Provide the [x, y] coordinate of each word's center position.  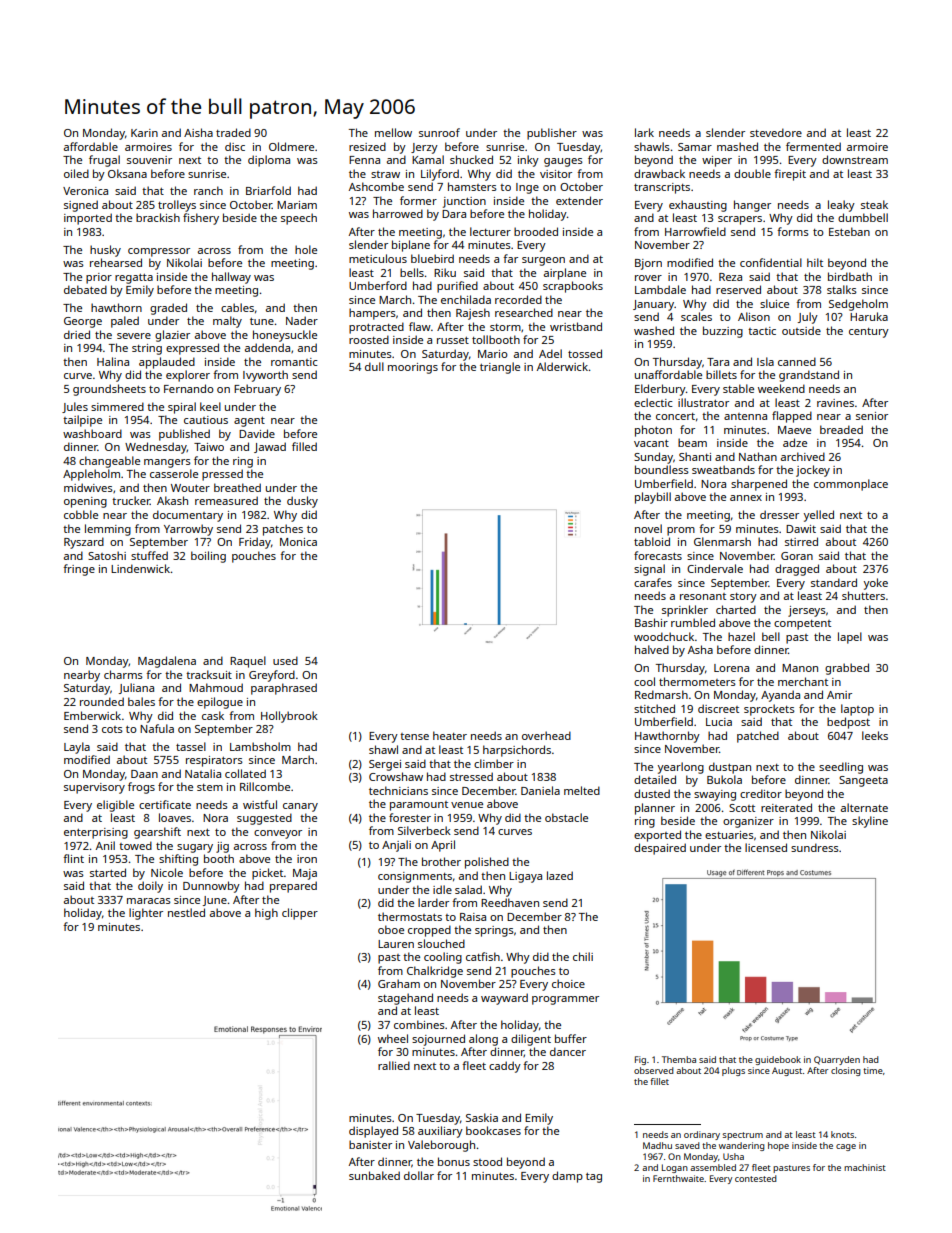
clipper [300, 914]
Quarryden [837, 1060]
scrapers [740, 220]
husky [105, 251]
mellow [393, 132]
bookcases [493, 1130]
